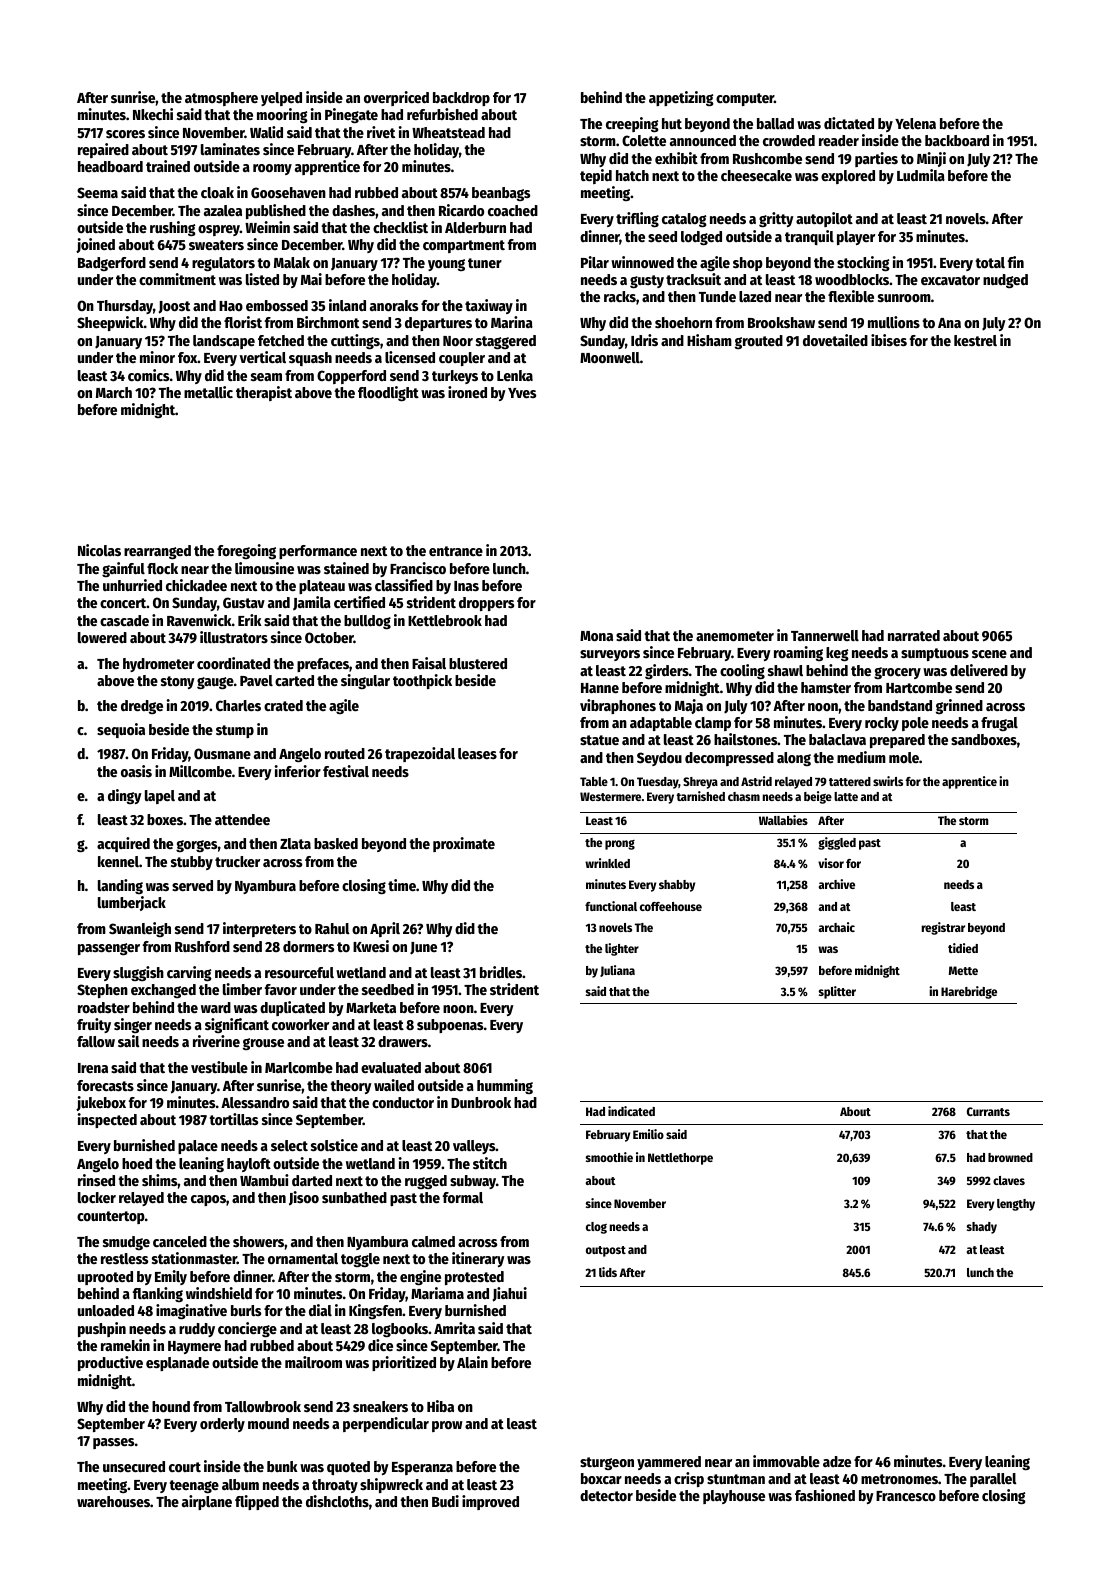 This screenshot has width=1120, height=1584. I want to click on carving, so click(189, 973).
